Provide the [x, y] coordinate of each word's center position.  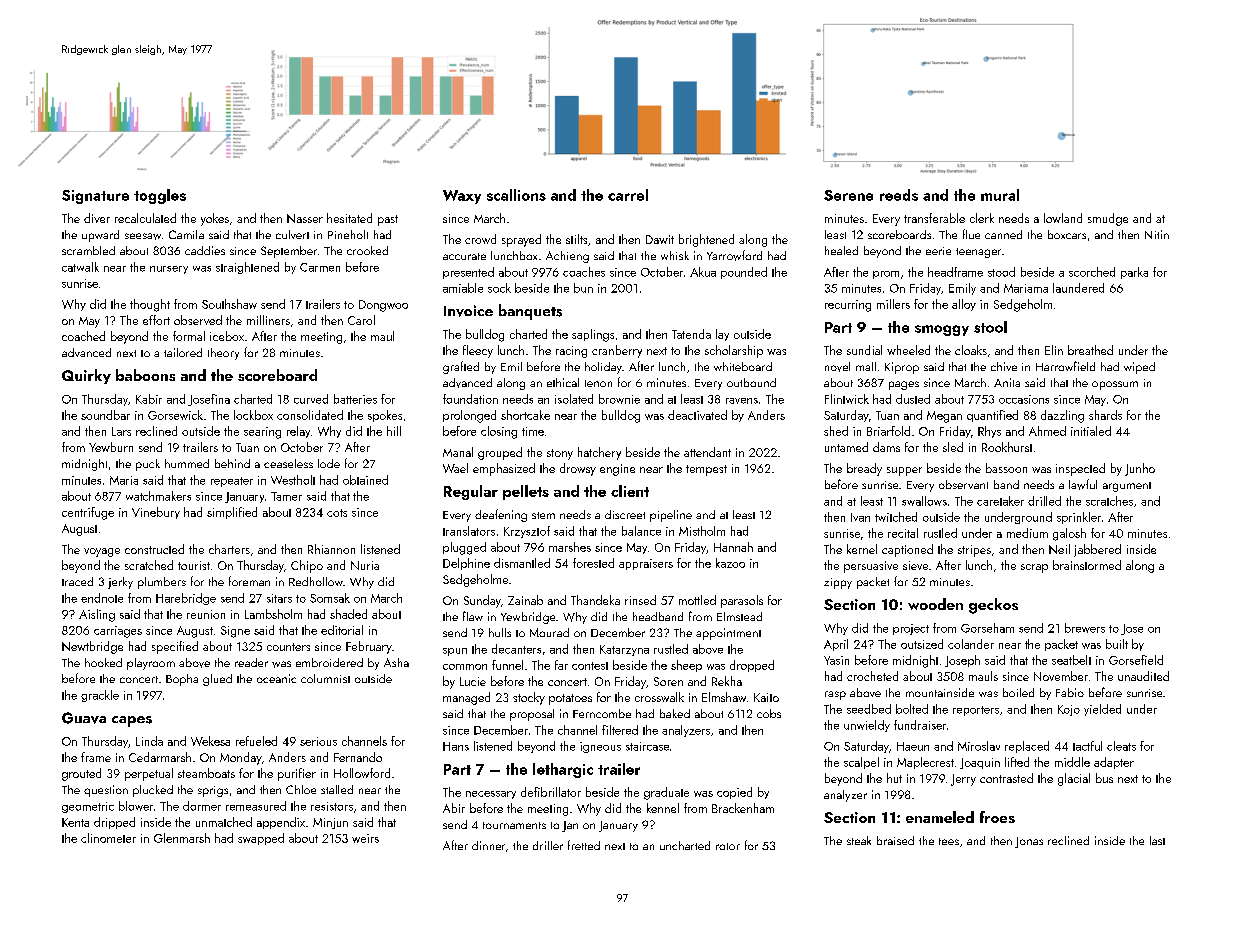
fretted [584, 845]
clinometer [108, 838]
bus [1104, 778]
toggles [160, 196]
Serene [848, 195]
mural [1000, 195]
